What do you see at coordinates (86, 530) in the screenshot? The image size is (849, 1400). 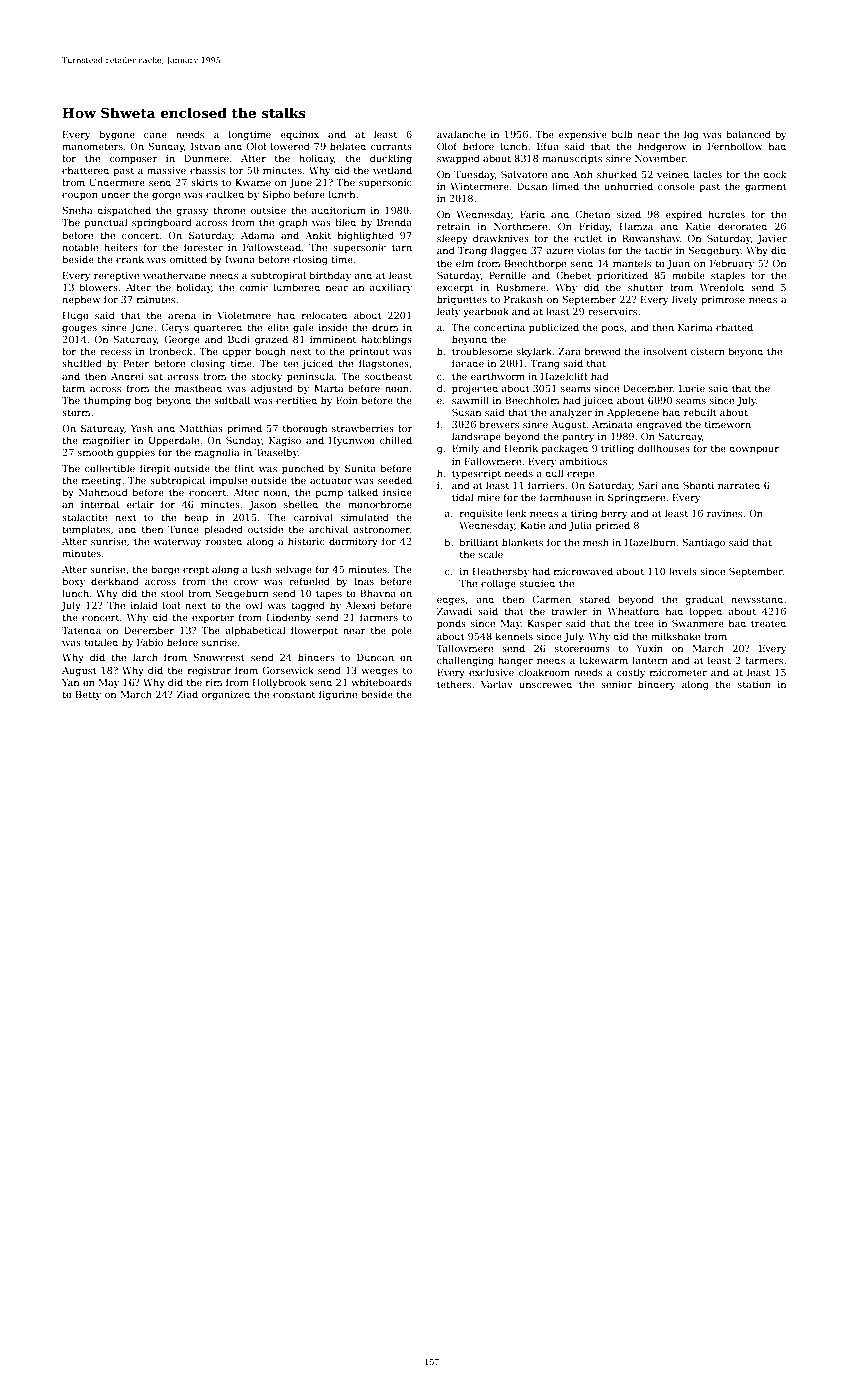 I see `templates` at bounding box center [86, 530].
